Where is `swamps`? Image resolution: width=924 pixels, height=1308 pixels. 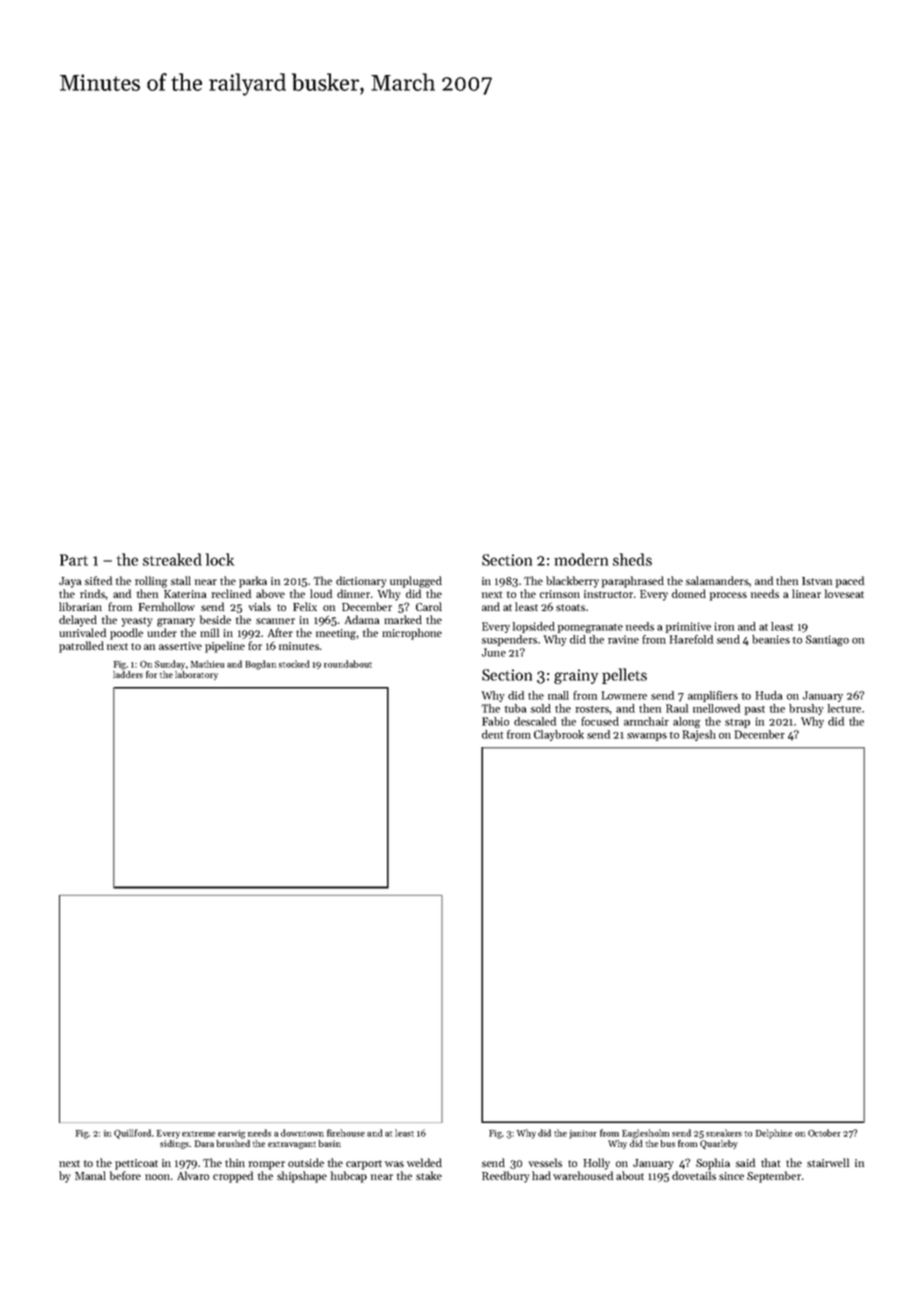
swamps is located at coordinates (647, 737).
